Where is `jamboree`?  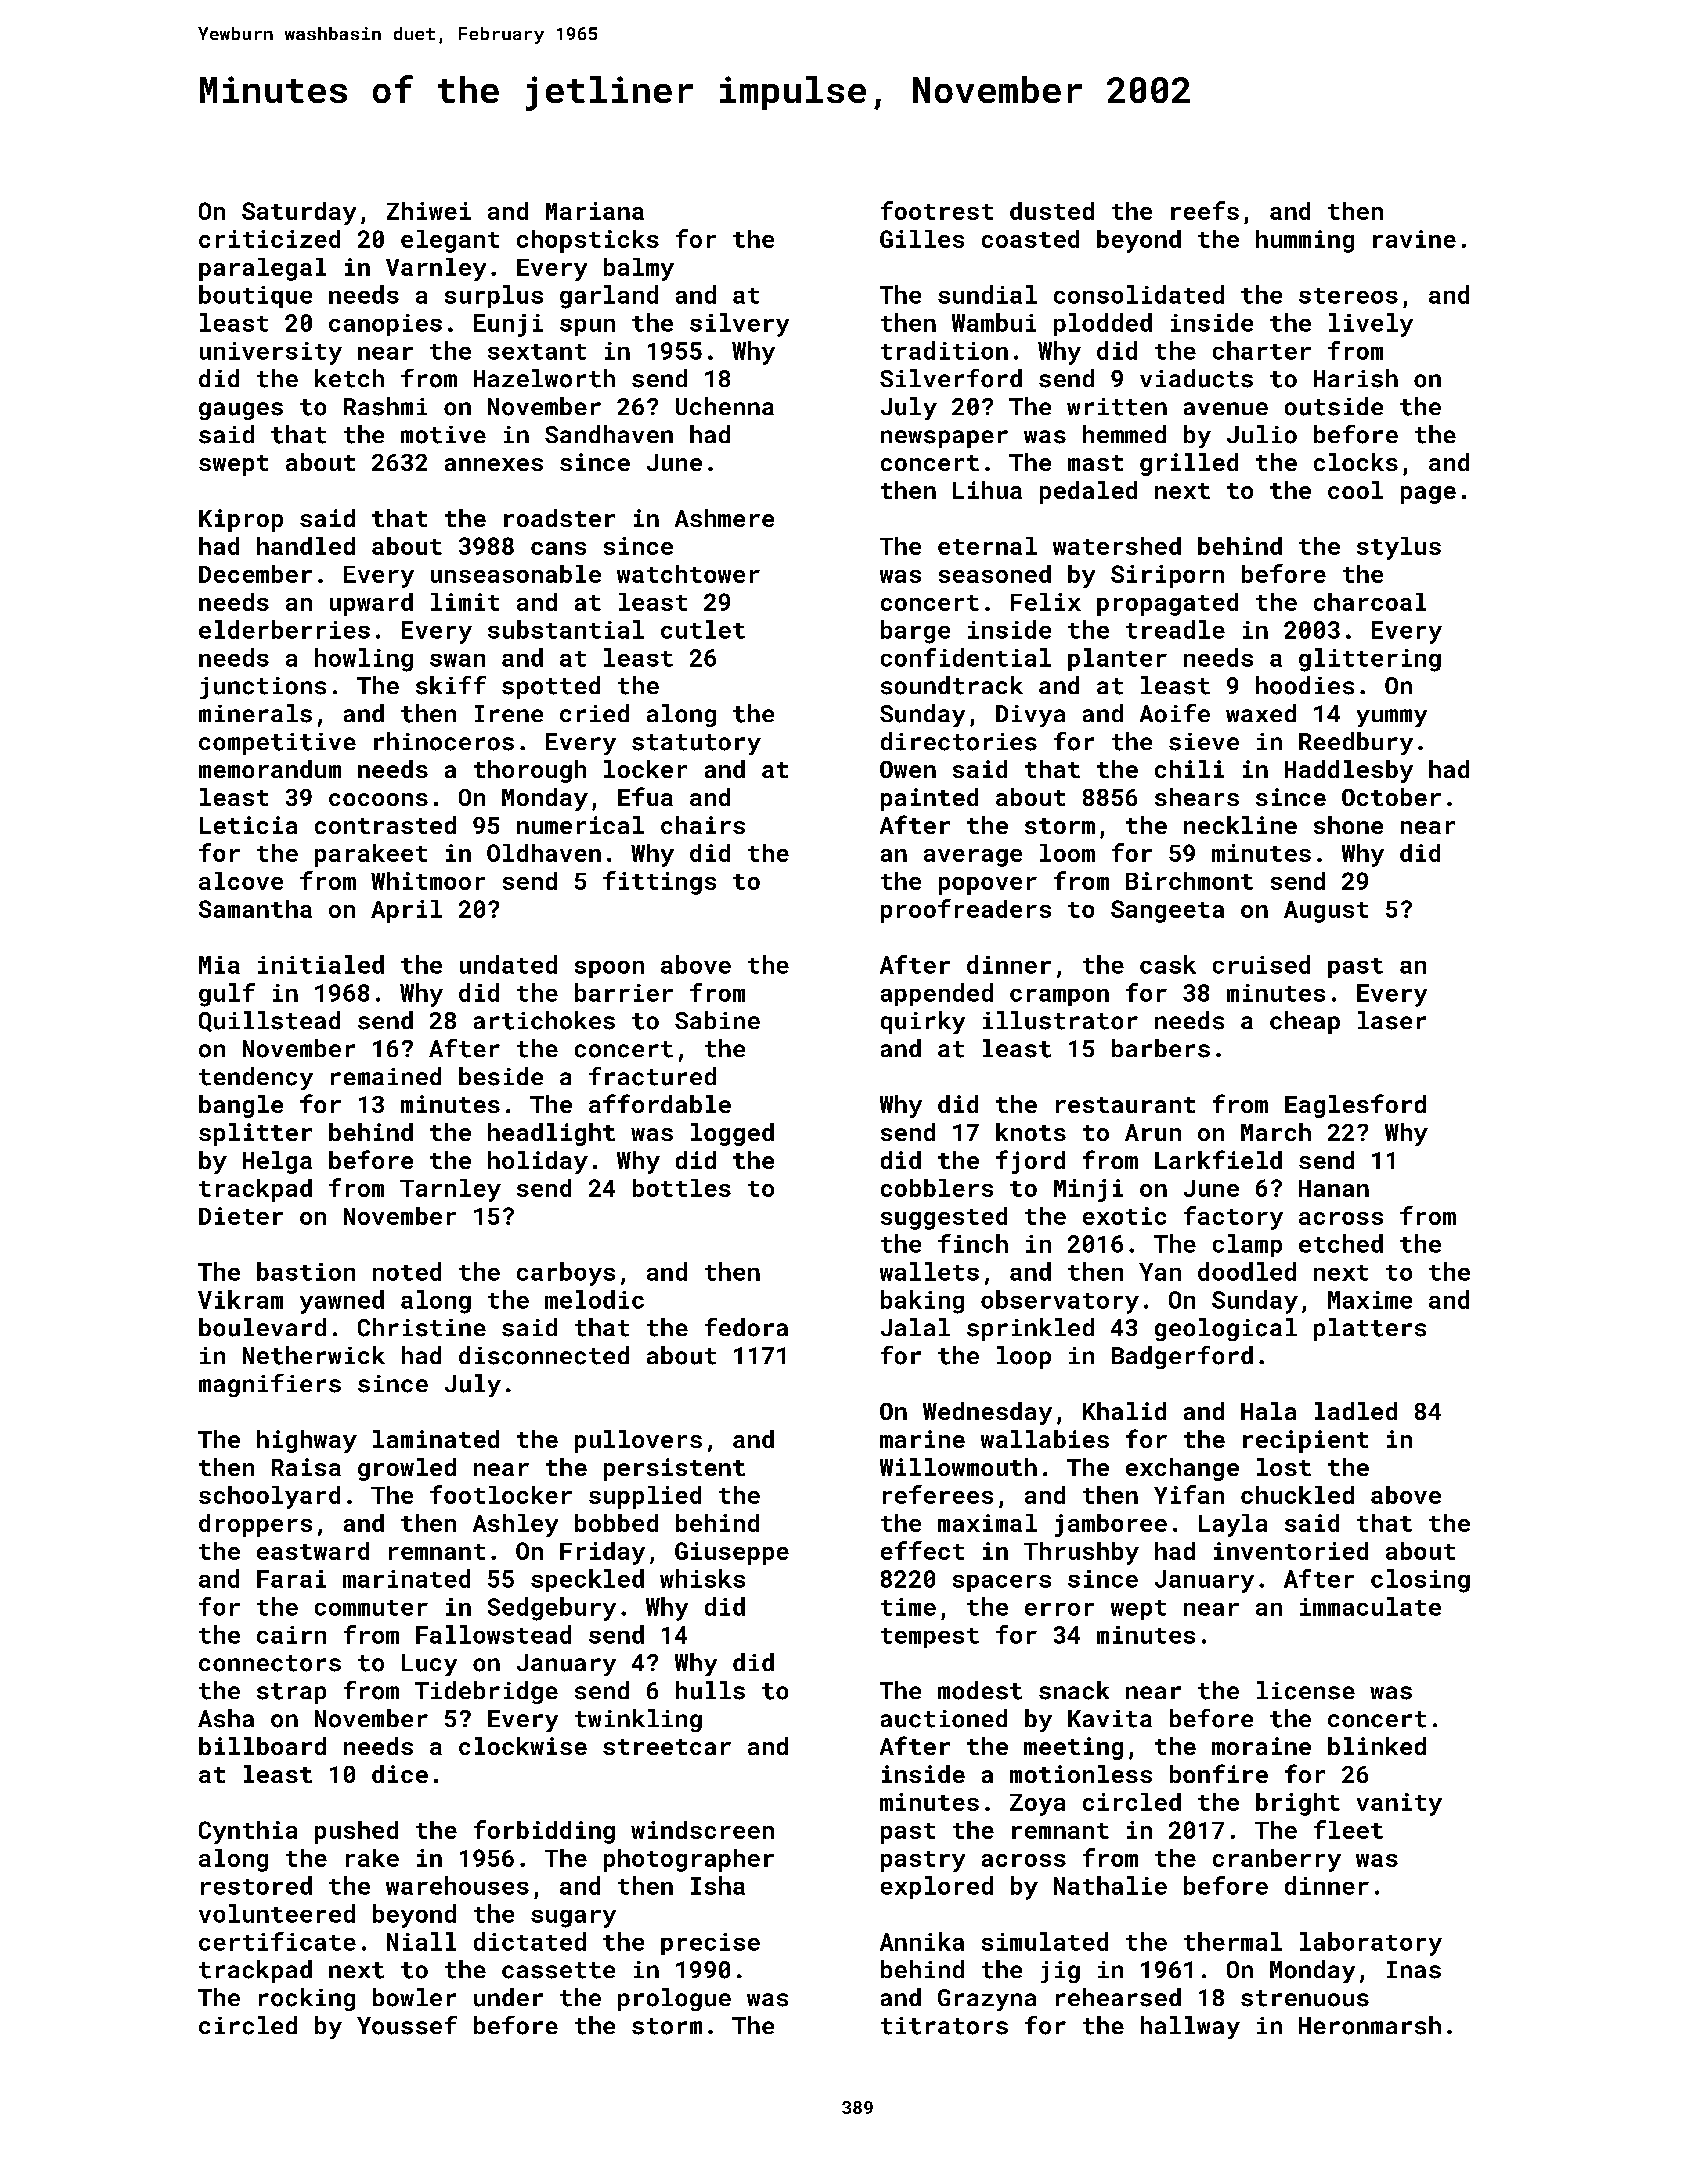
jamboree is located at coordinates (1111, 1525).
